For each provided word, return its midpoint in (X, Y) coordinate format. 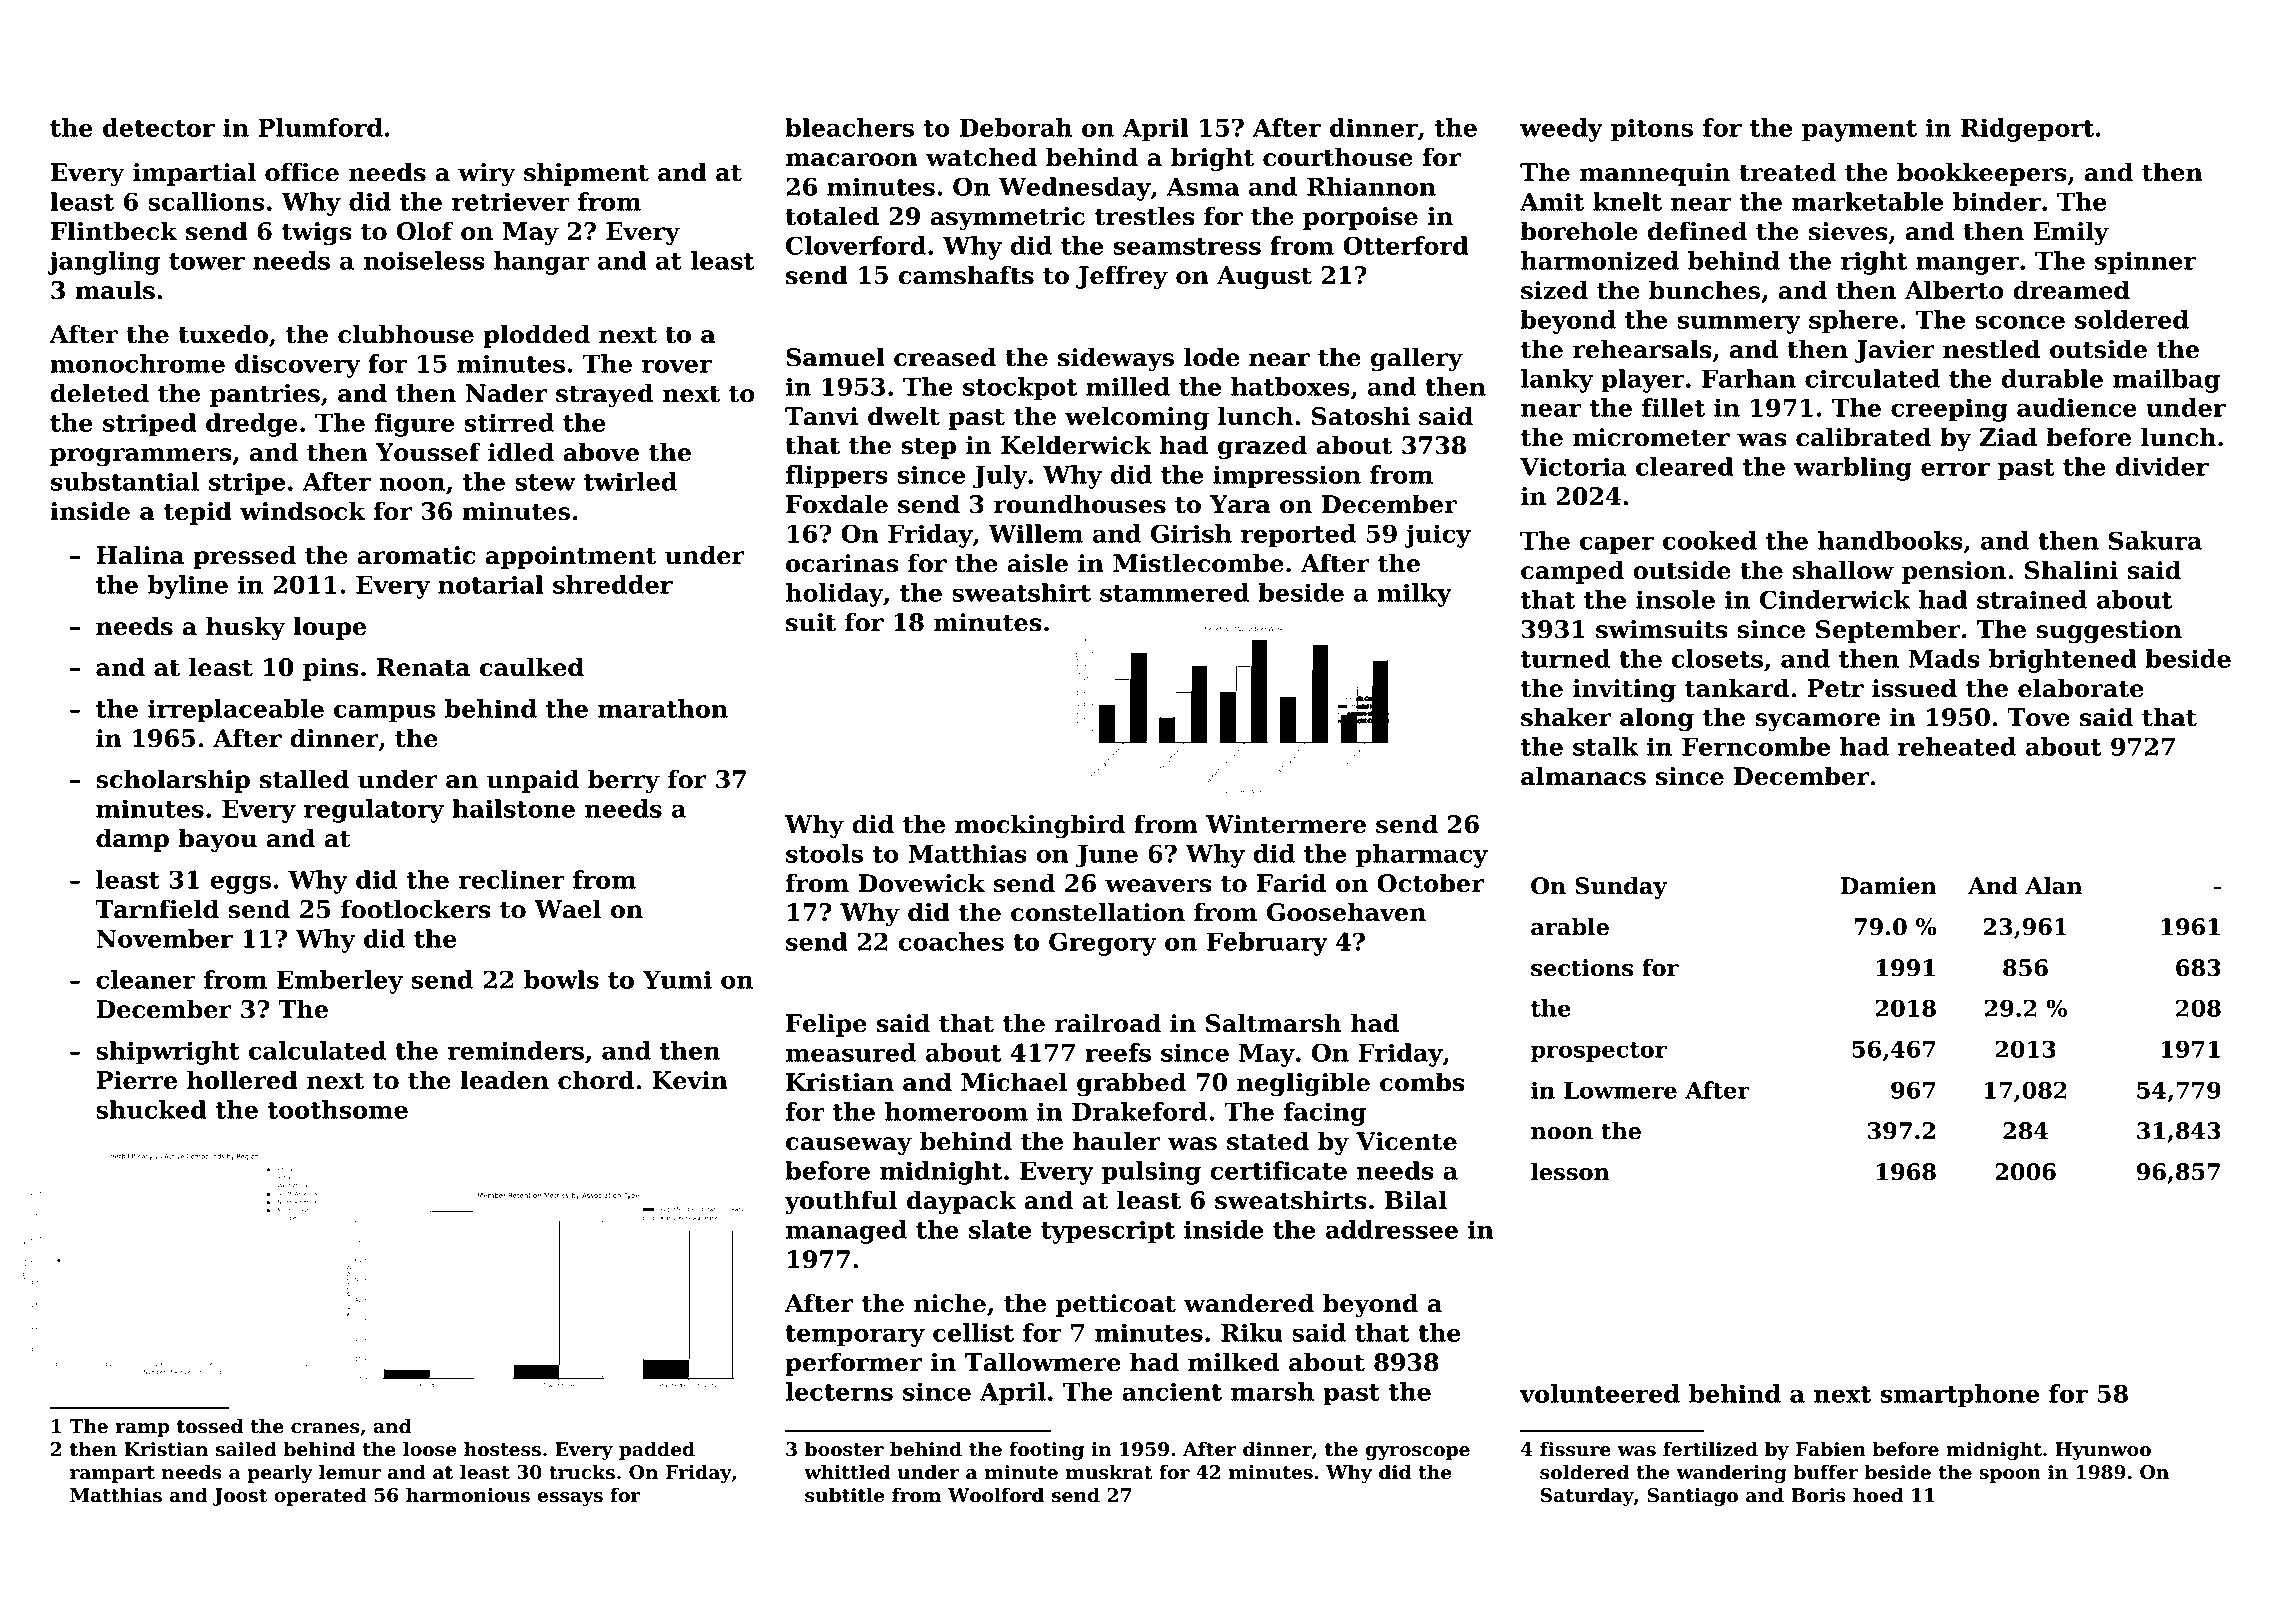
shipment (586, 174)
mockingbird (1040, 826)
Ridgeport (2027, 130)
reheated (1957, 746)
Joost (240, 1497)
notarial (491, 584)
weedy (1561, 130)
